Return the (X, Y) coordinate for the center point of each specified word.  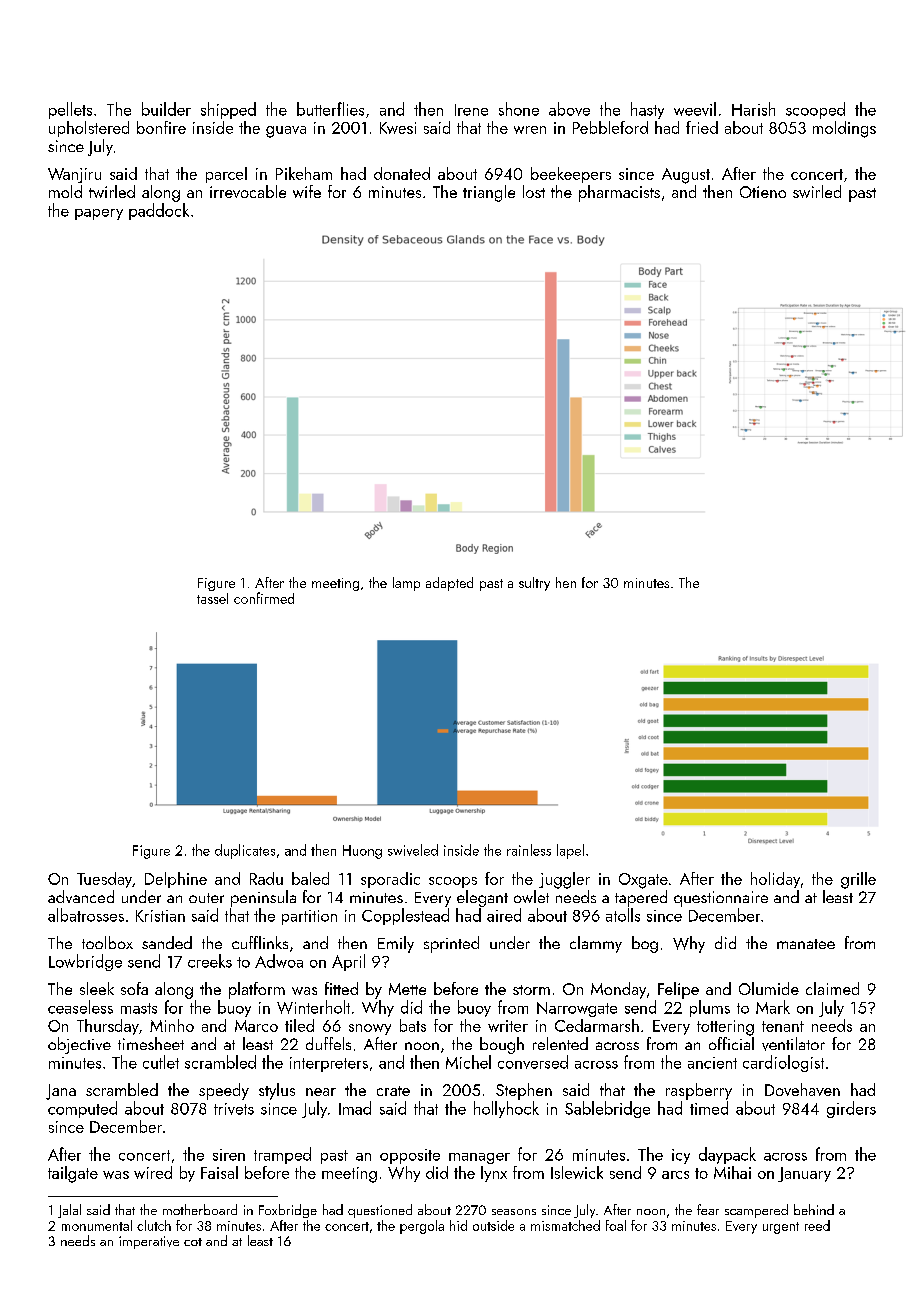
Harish (753, 109)
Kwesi (398, 128)
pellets (70, 110)
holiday (775, 880)
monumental (97, 1225)
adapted (449, 584)
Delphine (176, 880)
